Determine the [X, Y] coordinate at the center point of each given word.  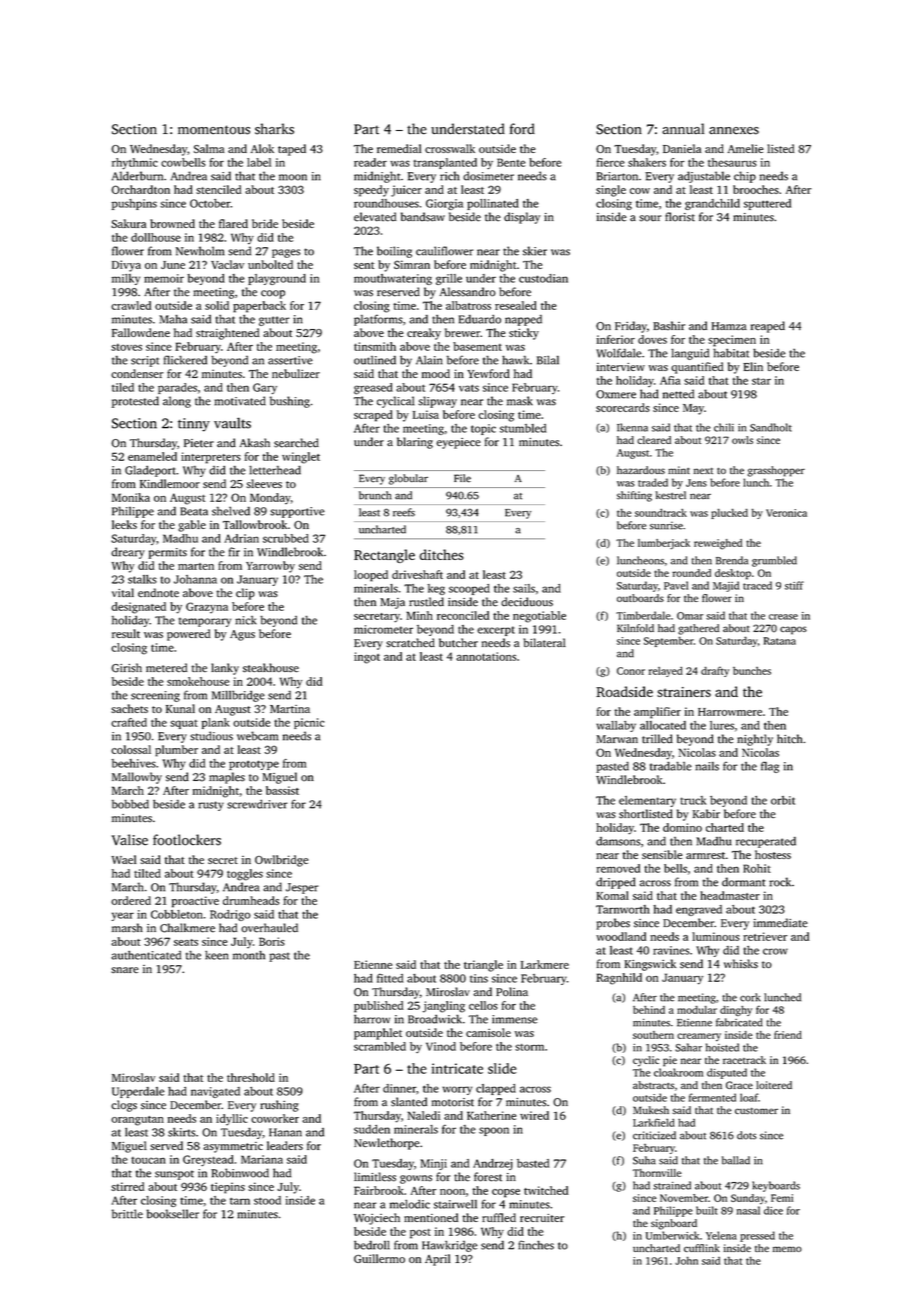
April [437, 1260]
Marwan [617, 739]
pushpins [134, 204]
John [686, 1261]
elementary [647, 801]
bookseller [173, 1214]
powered [188, 635]
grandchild [712, 204]
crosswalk [450, 148]
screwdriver [257, 804]
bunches [752, 671]
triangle [483, 966]
